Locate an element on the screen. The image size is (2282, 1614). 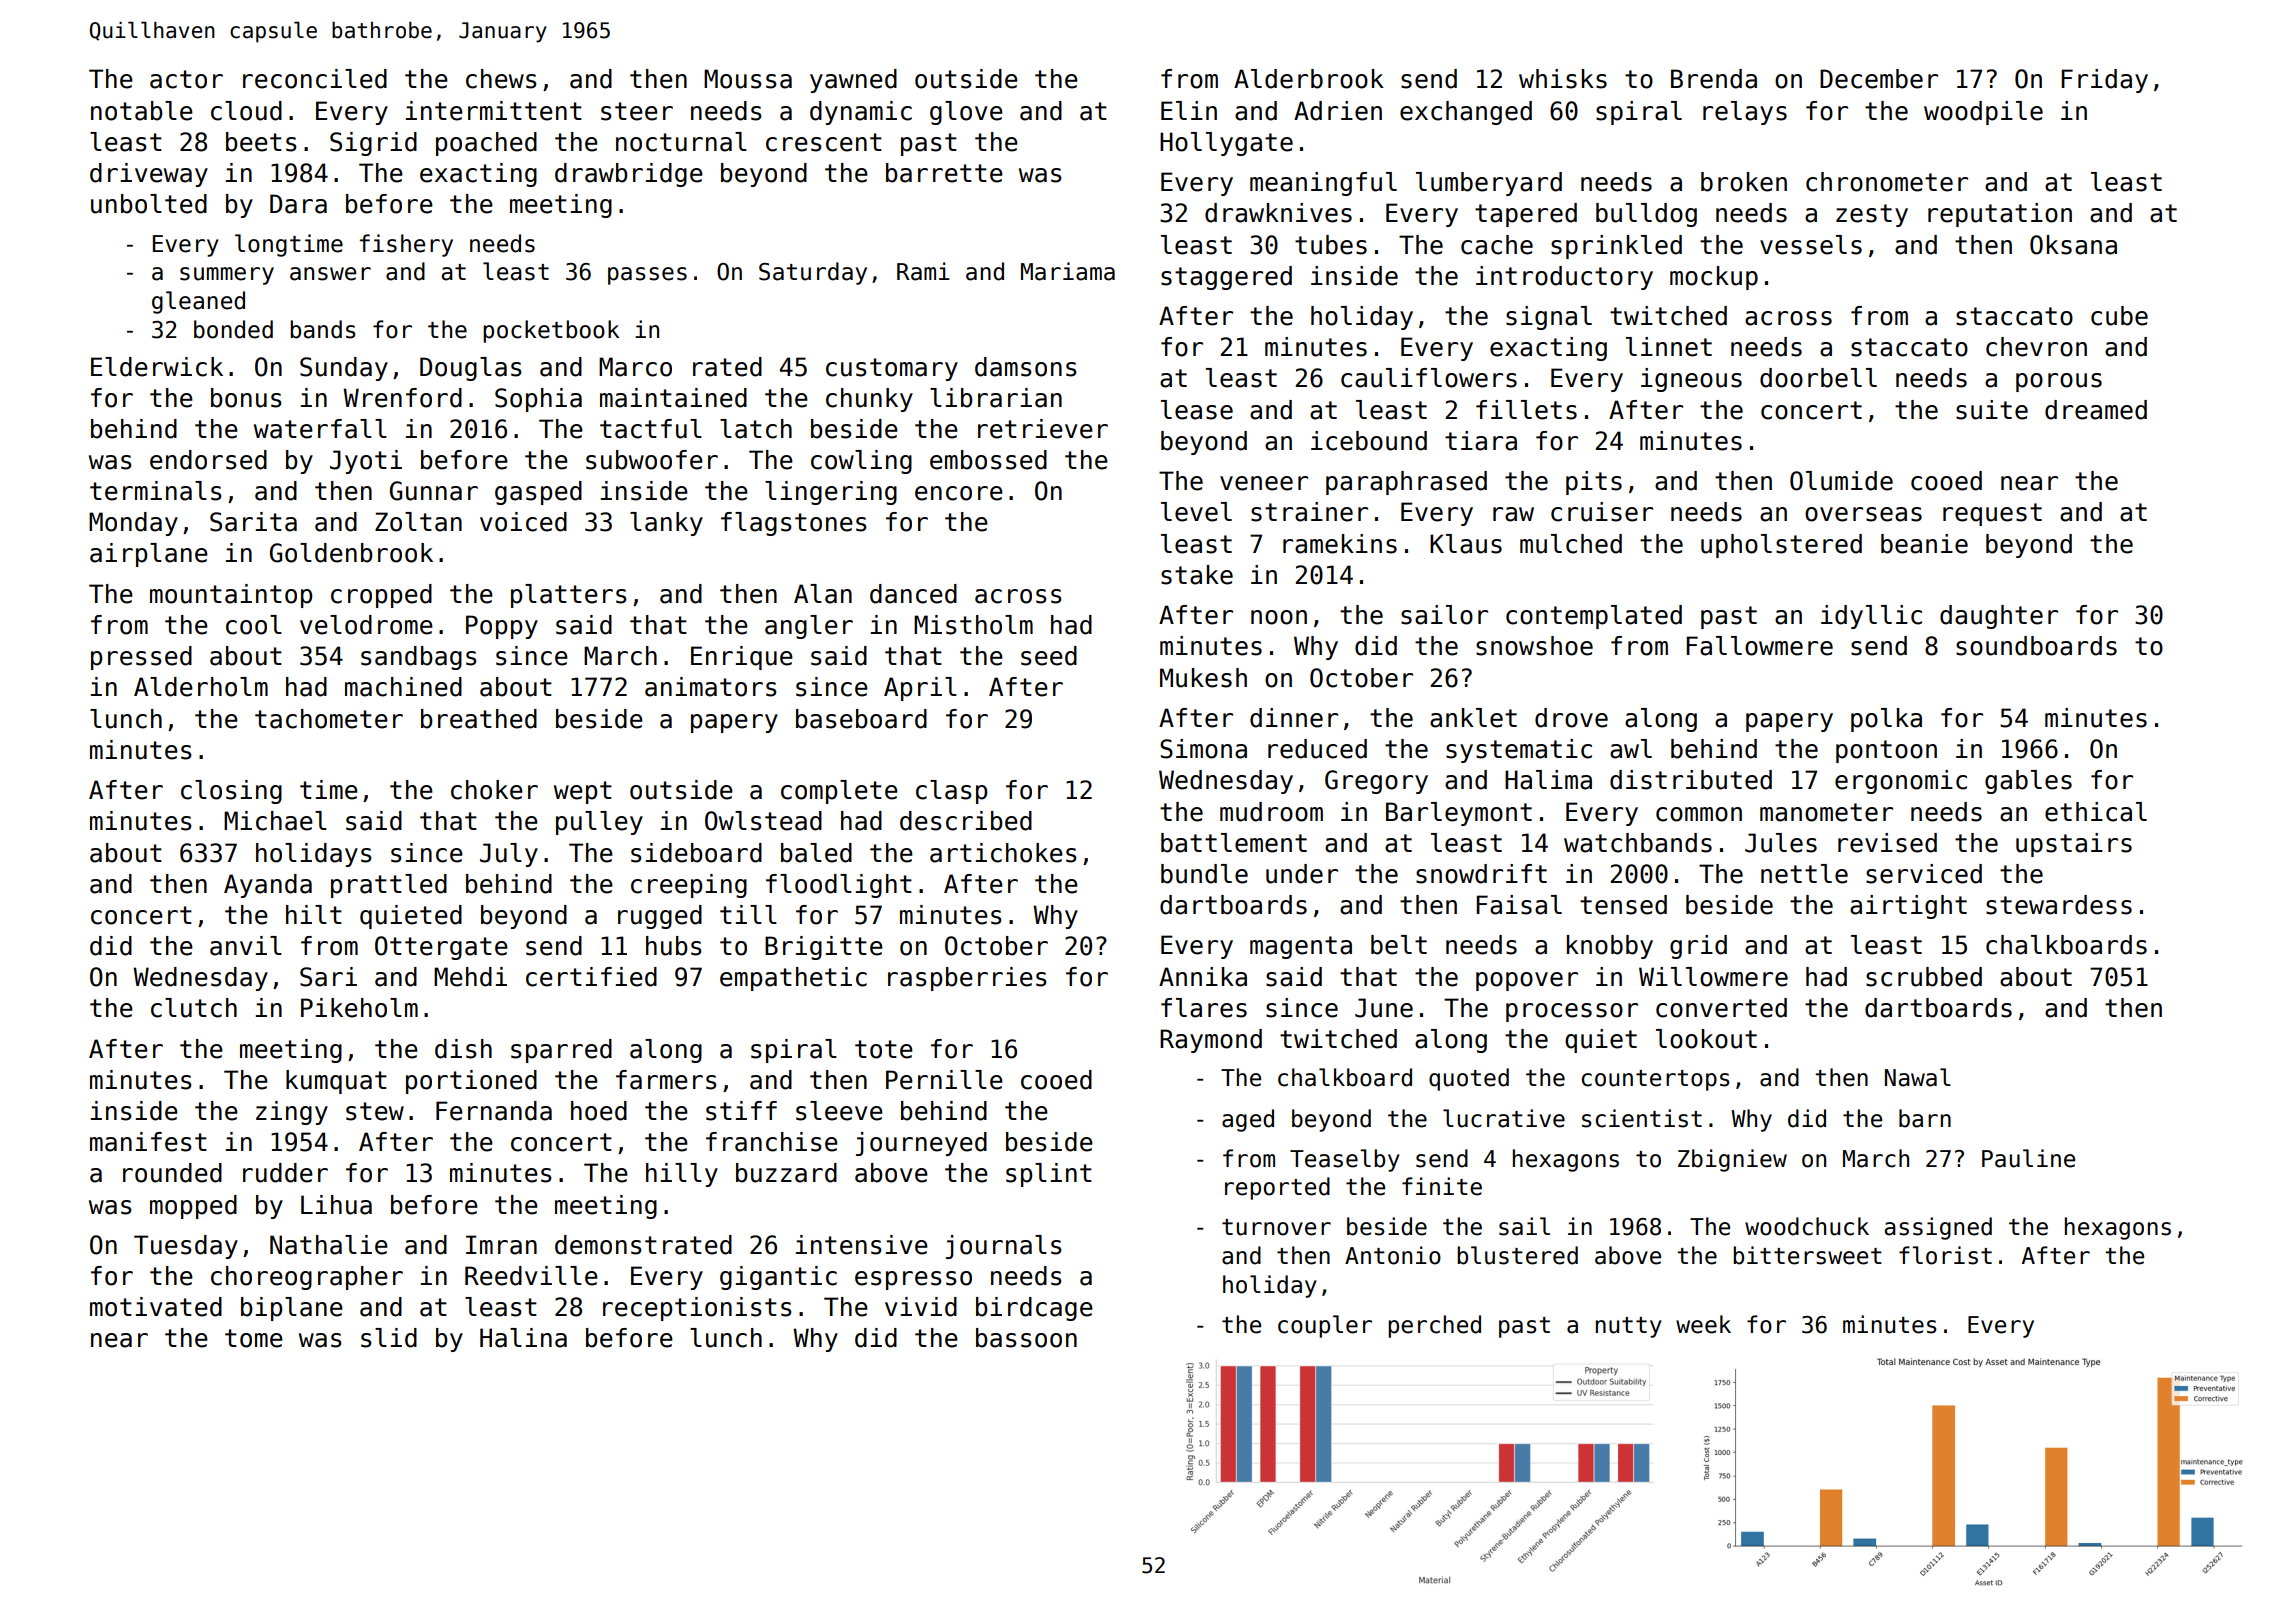
barrette is located at coordinates (944, 173).
